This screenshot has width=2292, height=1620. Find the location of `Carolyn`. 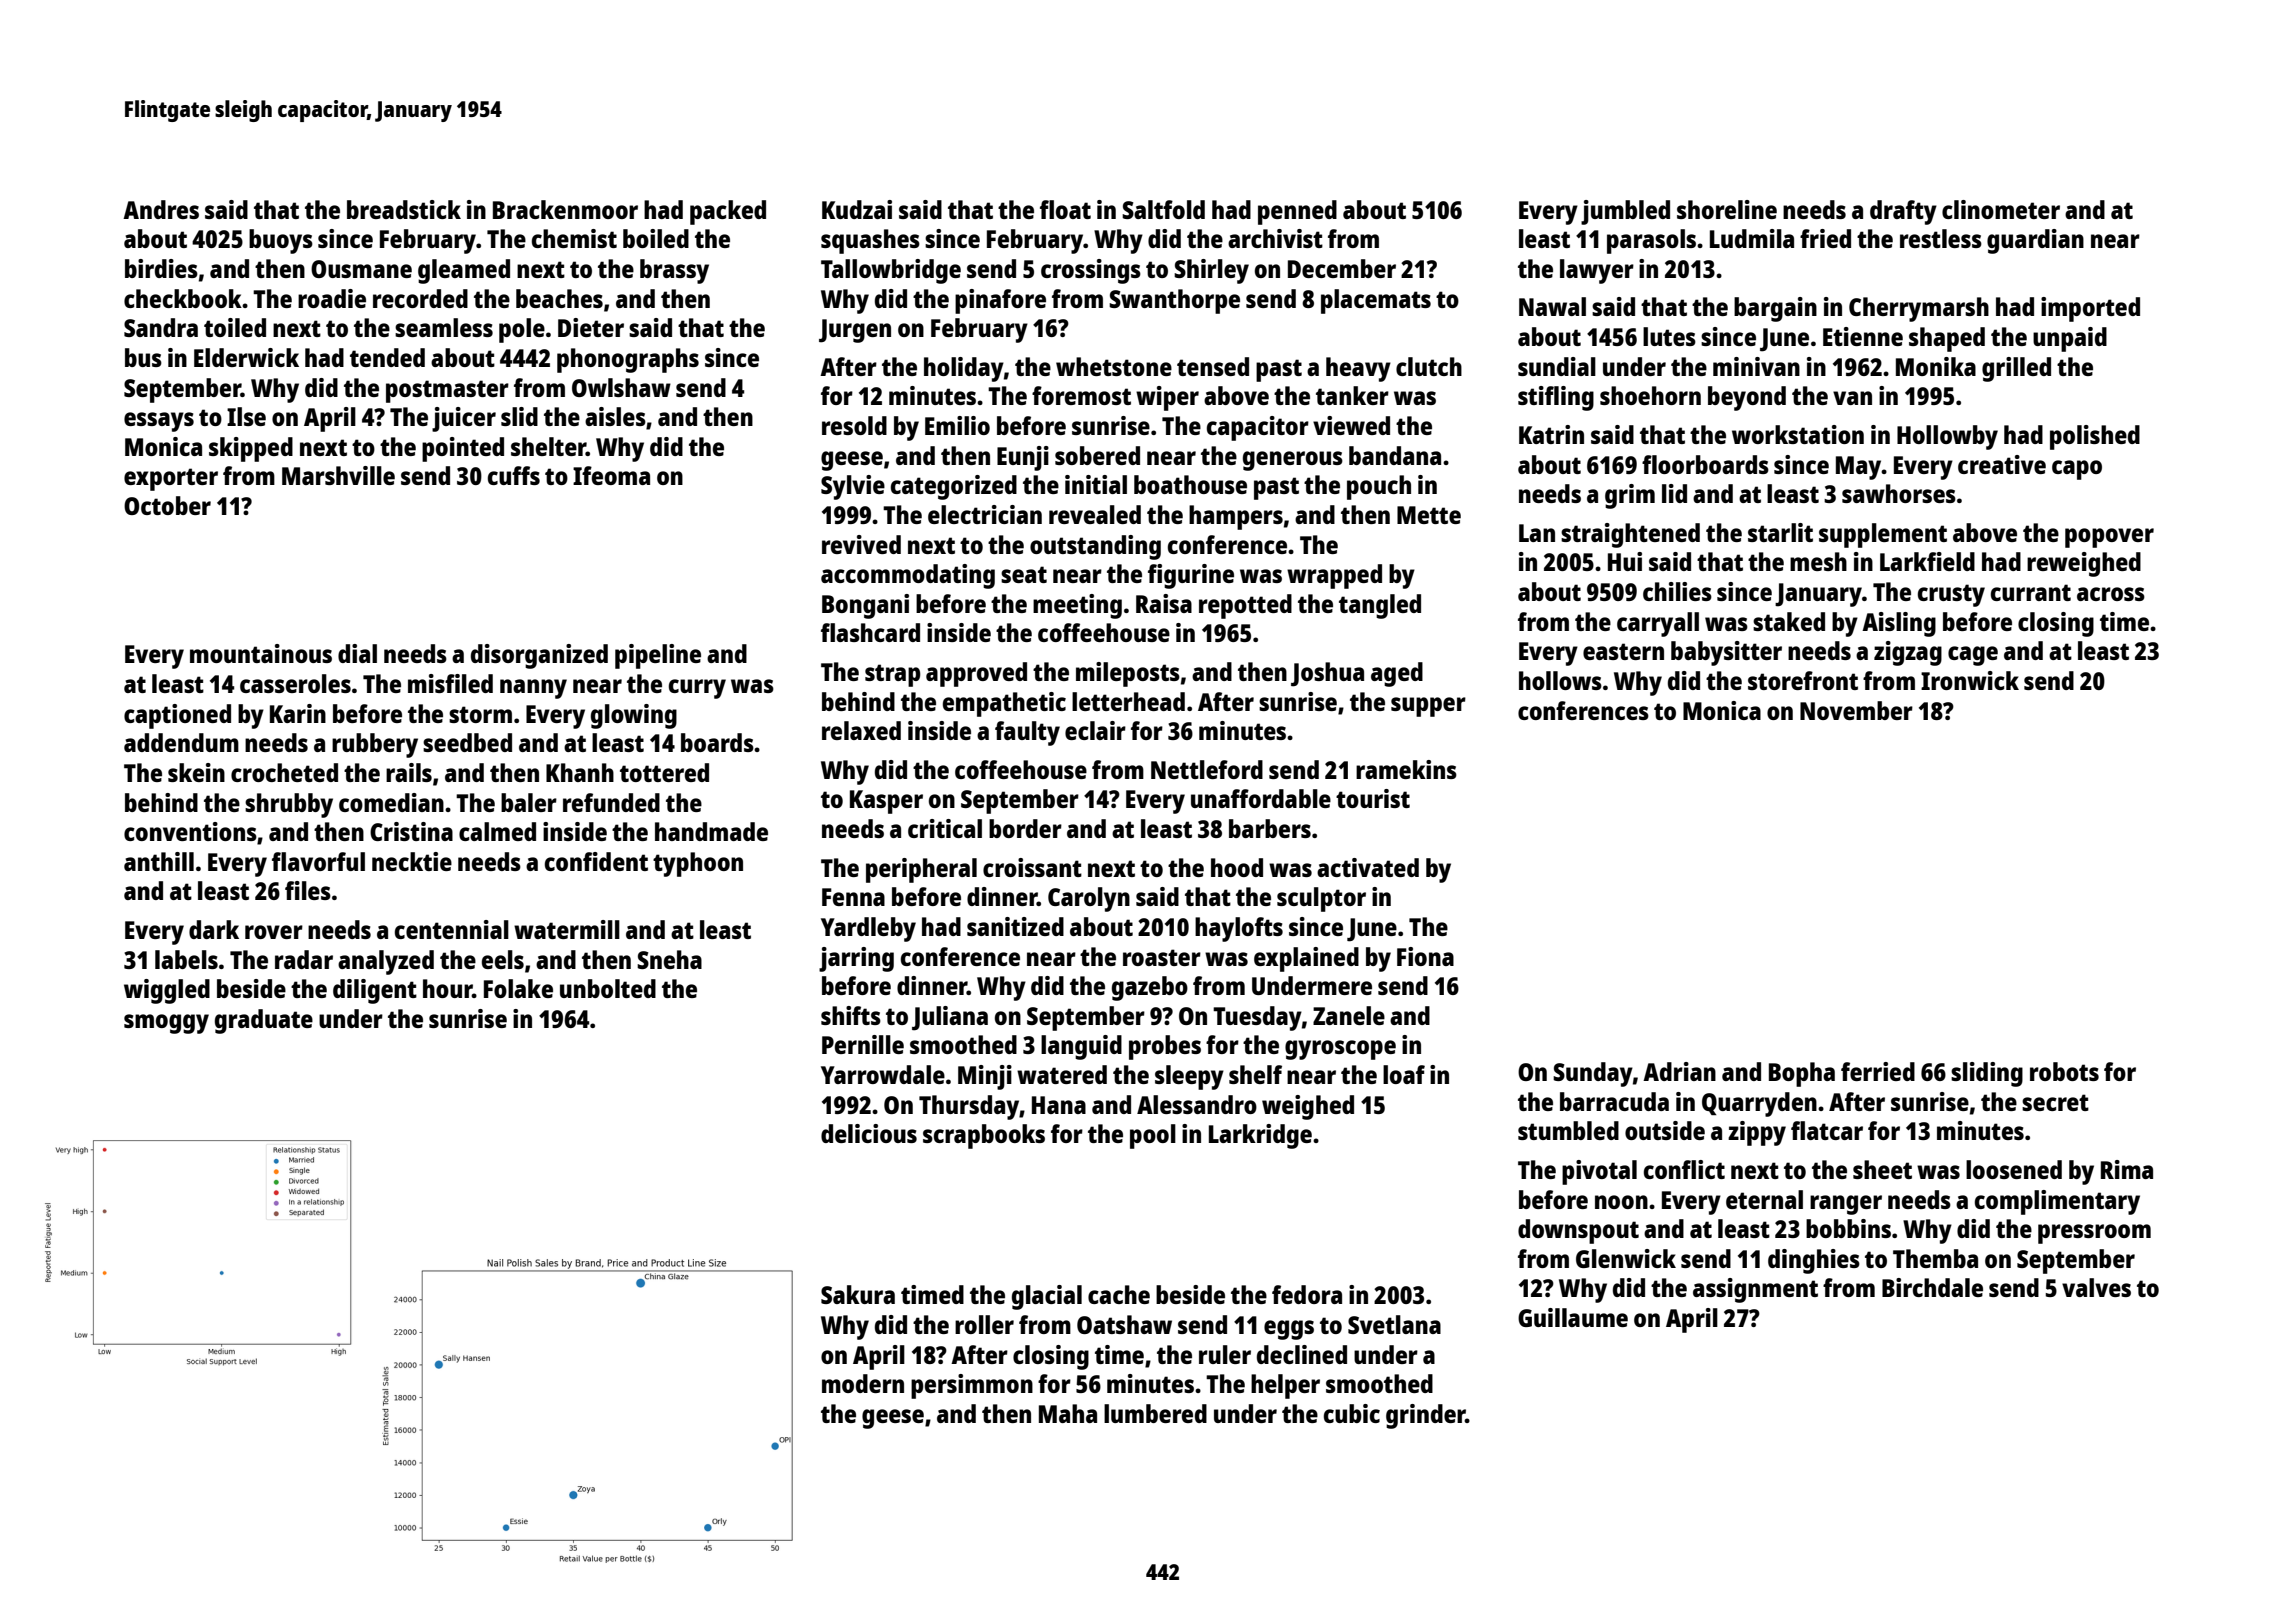

Carolyn is located at coordinates (1089, 899).
